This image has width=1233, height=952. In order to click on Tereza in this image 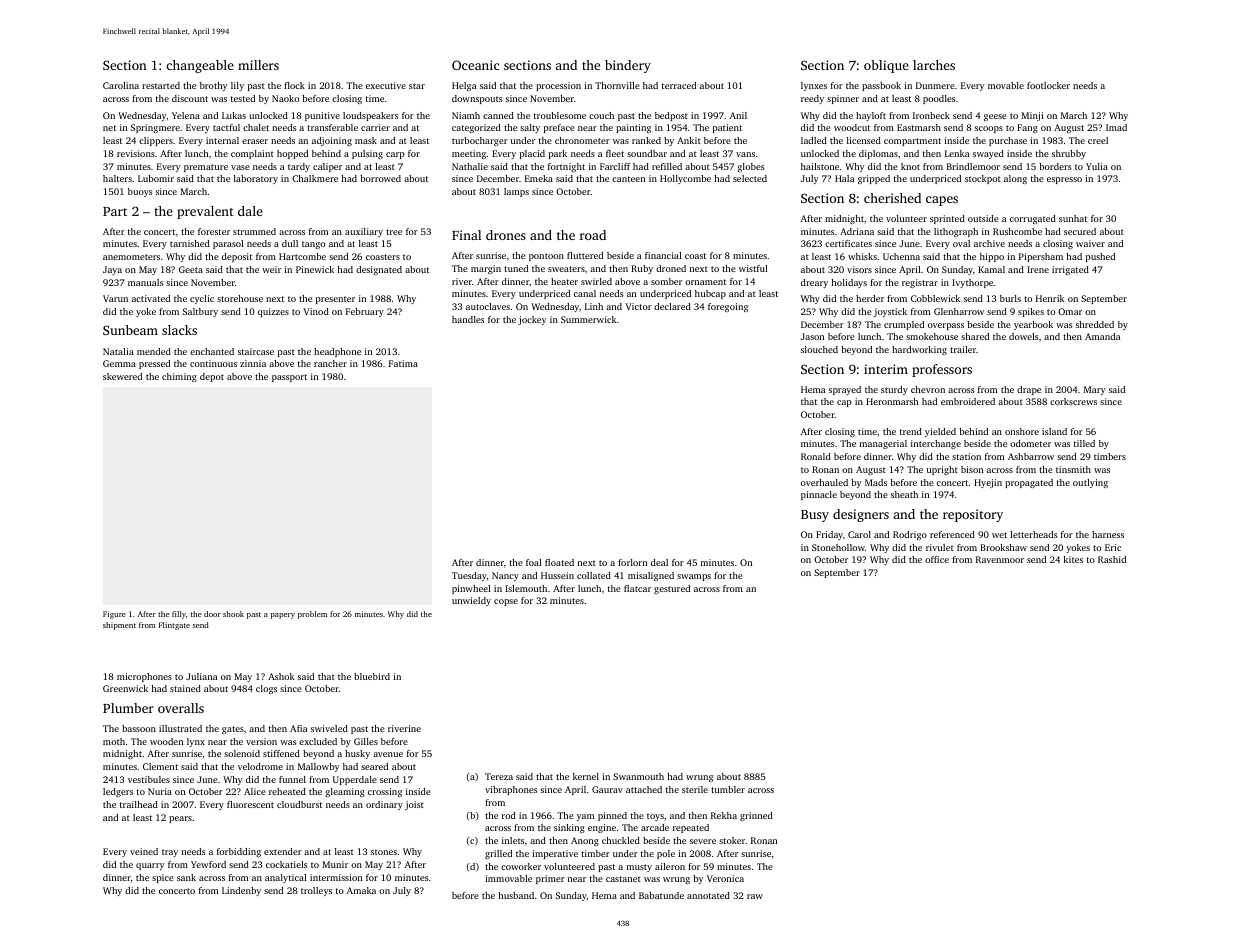, I will do `click(499, 776)`.
